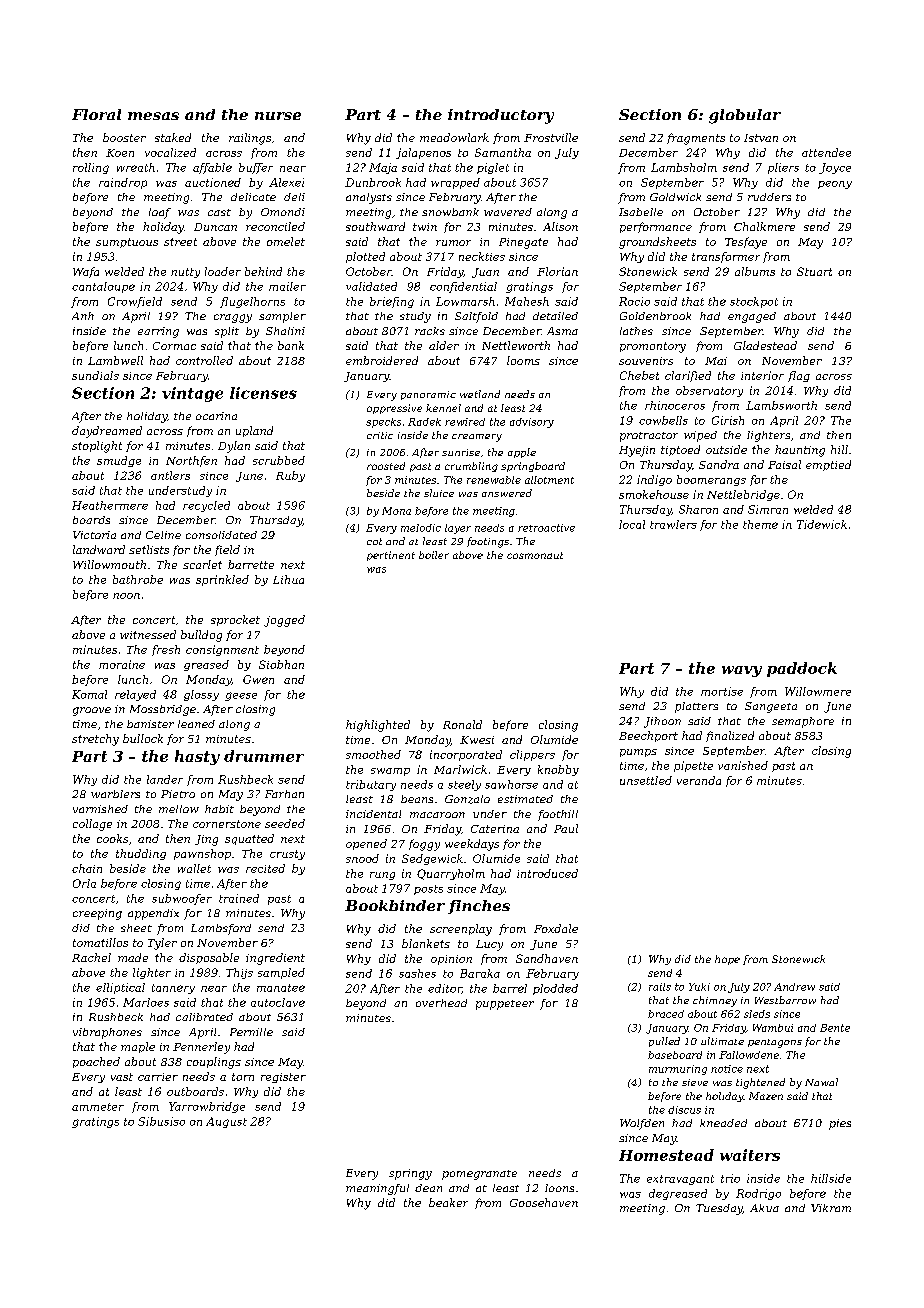 This document has height=1308, width=924. What do you see at coordinates (286, 241) in the document?
I see `omelet` at bounding box center [286, 241].
